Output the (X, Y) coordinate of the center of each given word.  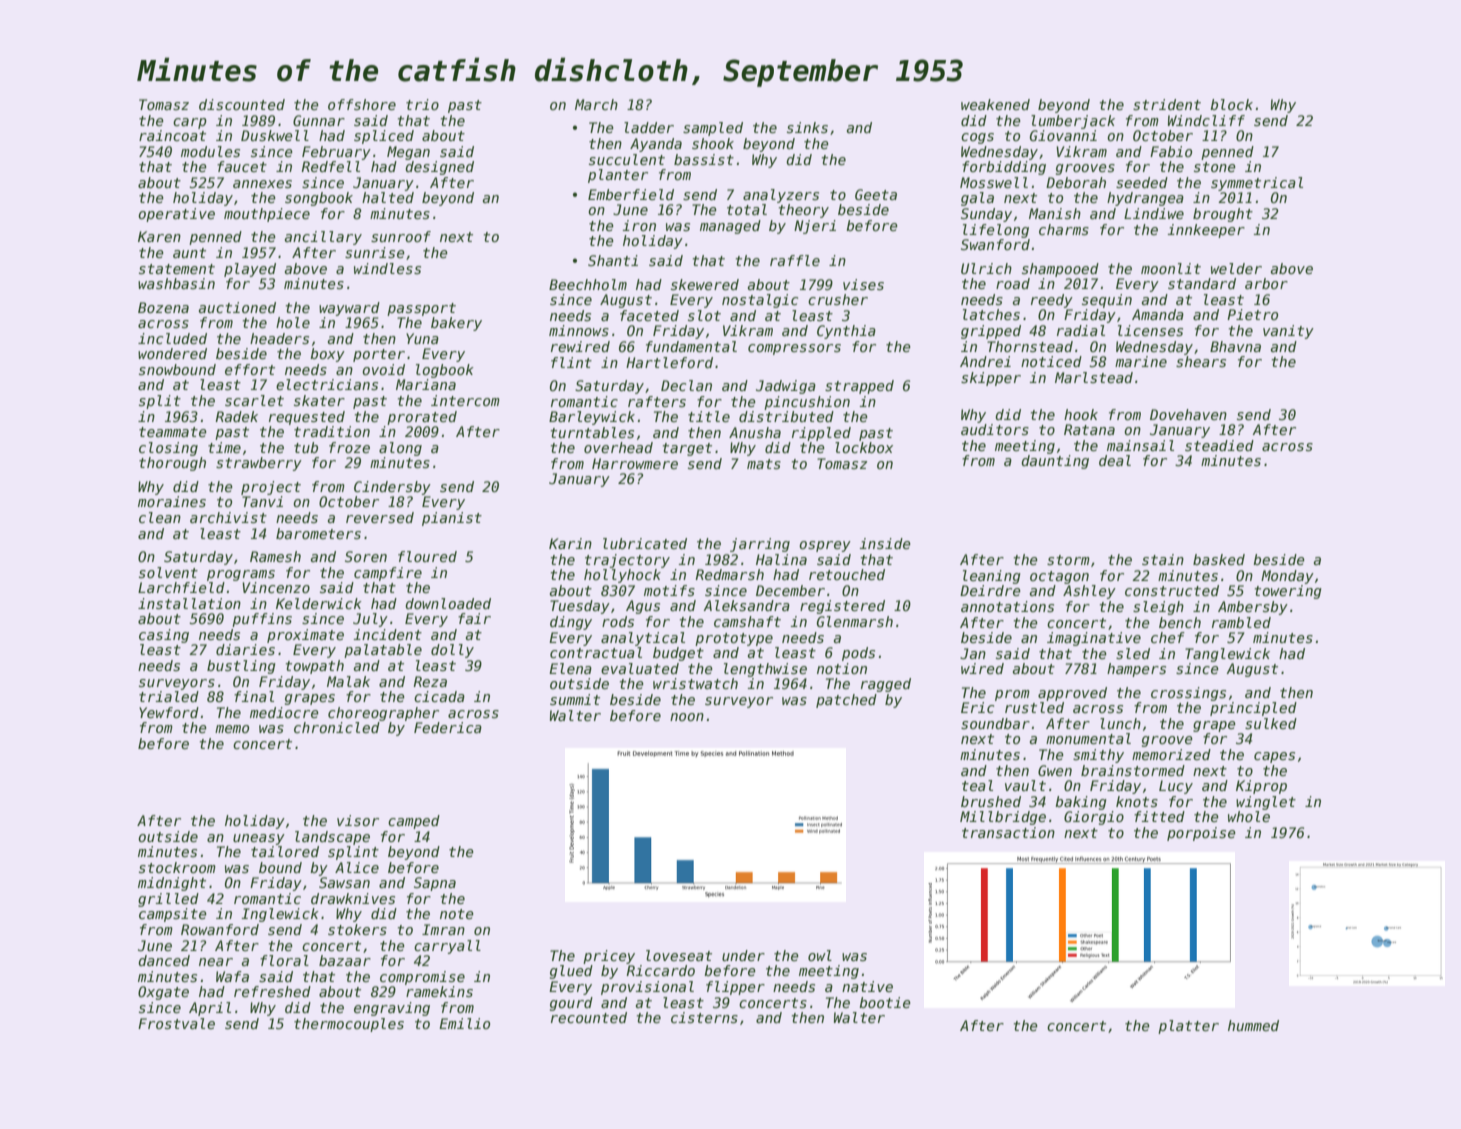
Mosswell (994, 182)
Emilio (464, 1023)
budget (678, 654)
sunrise (375, 252)
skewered (705, 284)
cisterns (704, 1017)
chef (1168, 637)
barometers (318, 533)
